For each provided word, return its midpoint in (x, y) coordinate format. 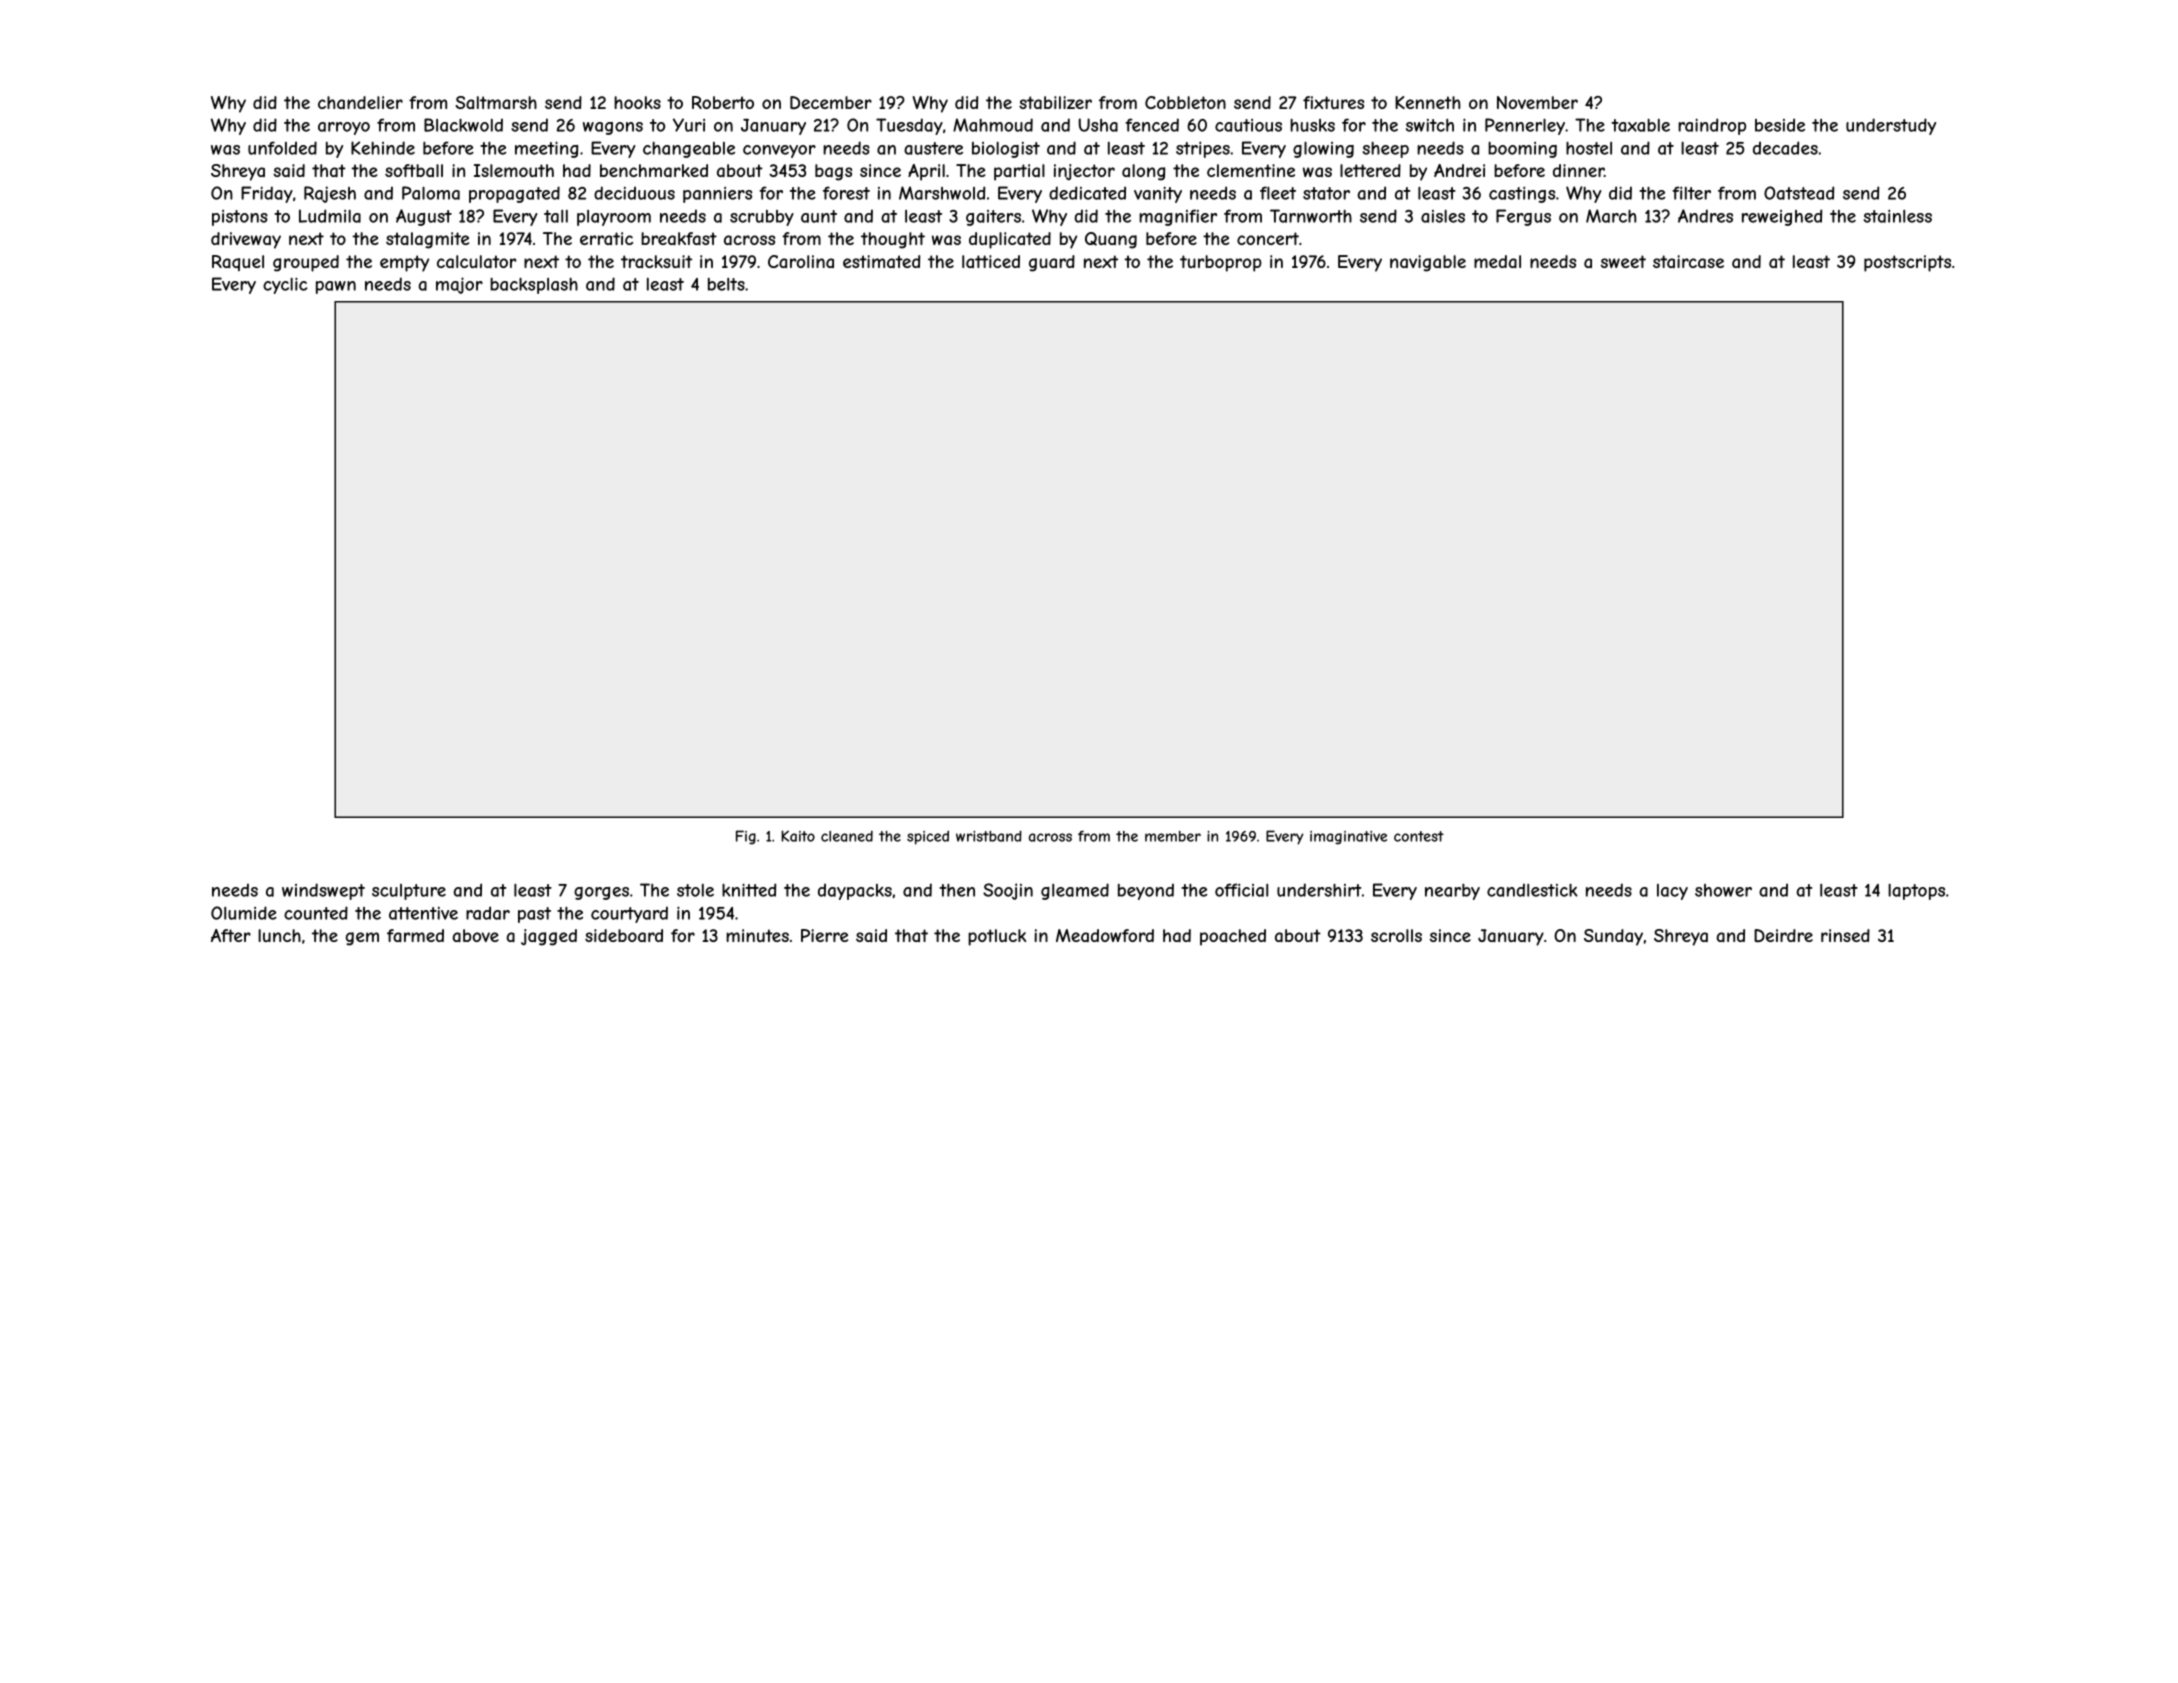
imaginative (1348, 838)
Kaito (798, 836)
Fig (746, 837)
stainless (1898, 216)
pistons (240, 218)
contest (1419, 836)
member (1173, 836)
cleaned (847, 836)
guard (1052, 263)
